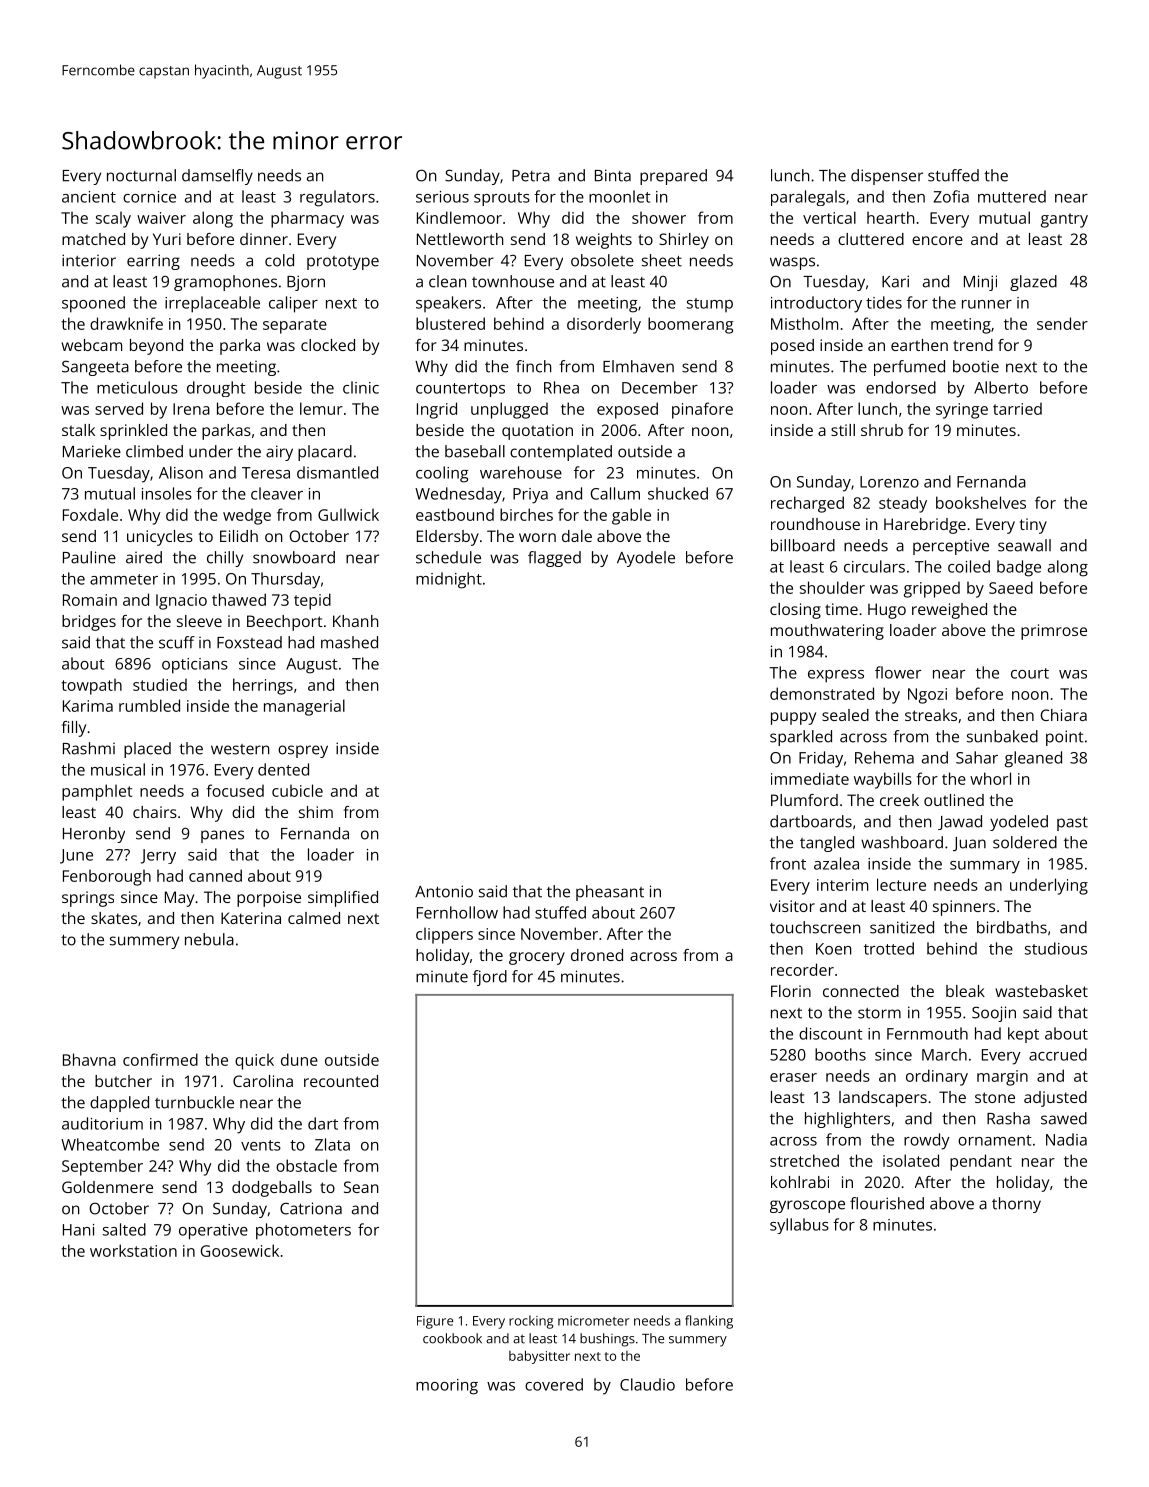 The image size is (1149, 1487). What do you see at coordinates (1055, 1099) in the document?
I see `adjusted` at bounding box center [1055, 1099].
